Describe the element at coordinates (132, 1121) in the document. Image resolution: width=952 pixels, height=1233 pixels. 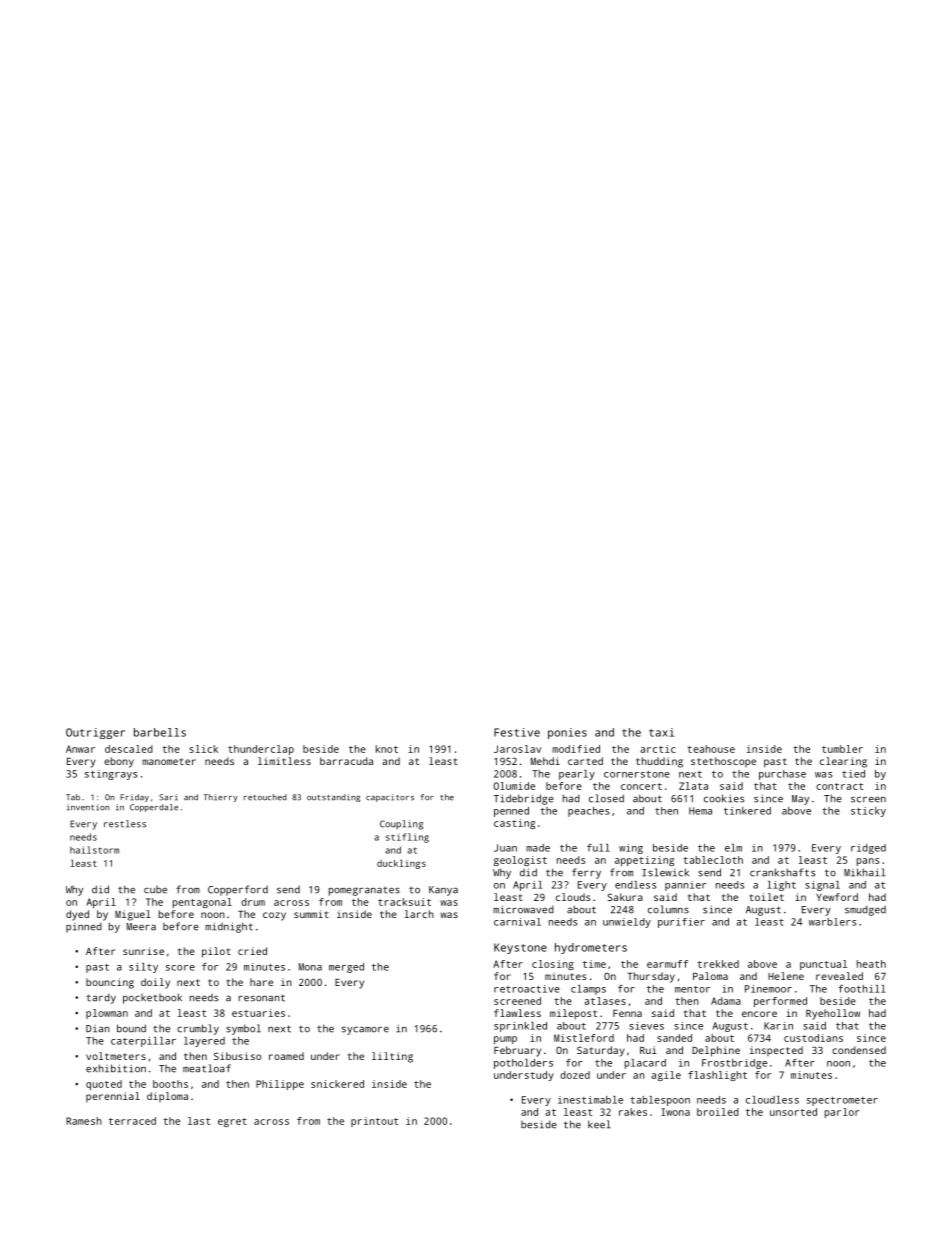
I see `terraced` at that location.
